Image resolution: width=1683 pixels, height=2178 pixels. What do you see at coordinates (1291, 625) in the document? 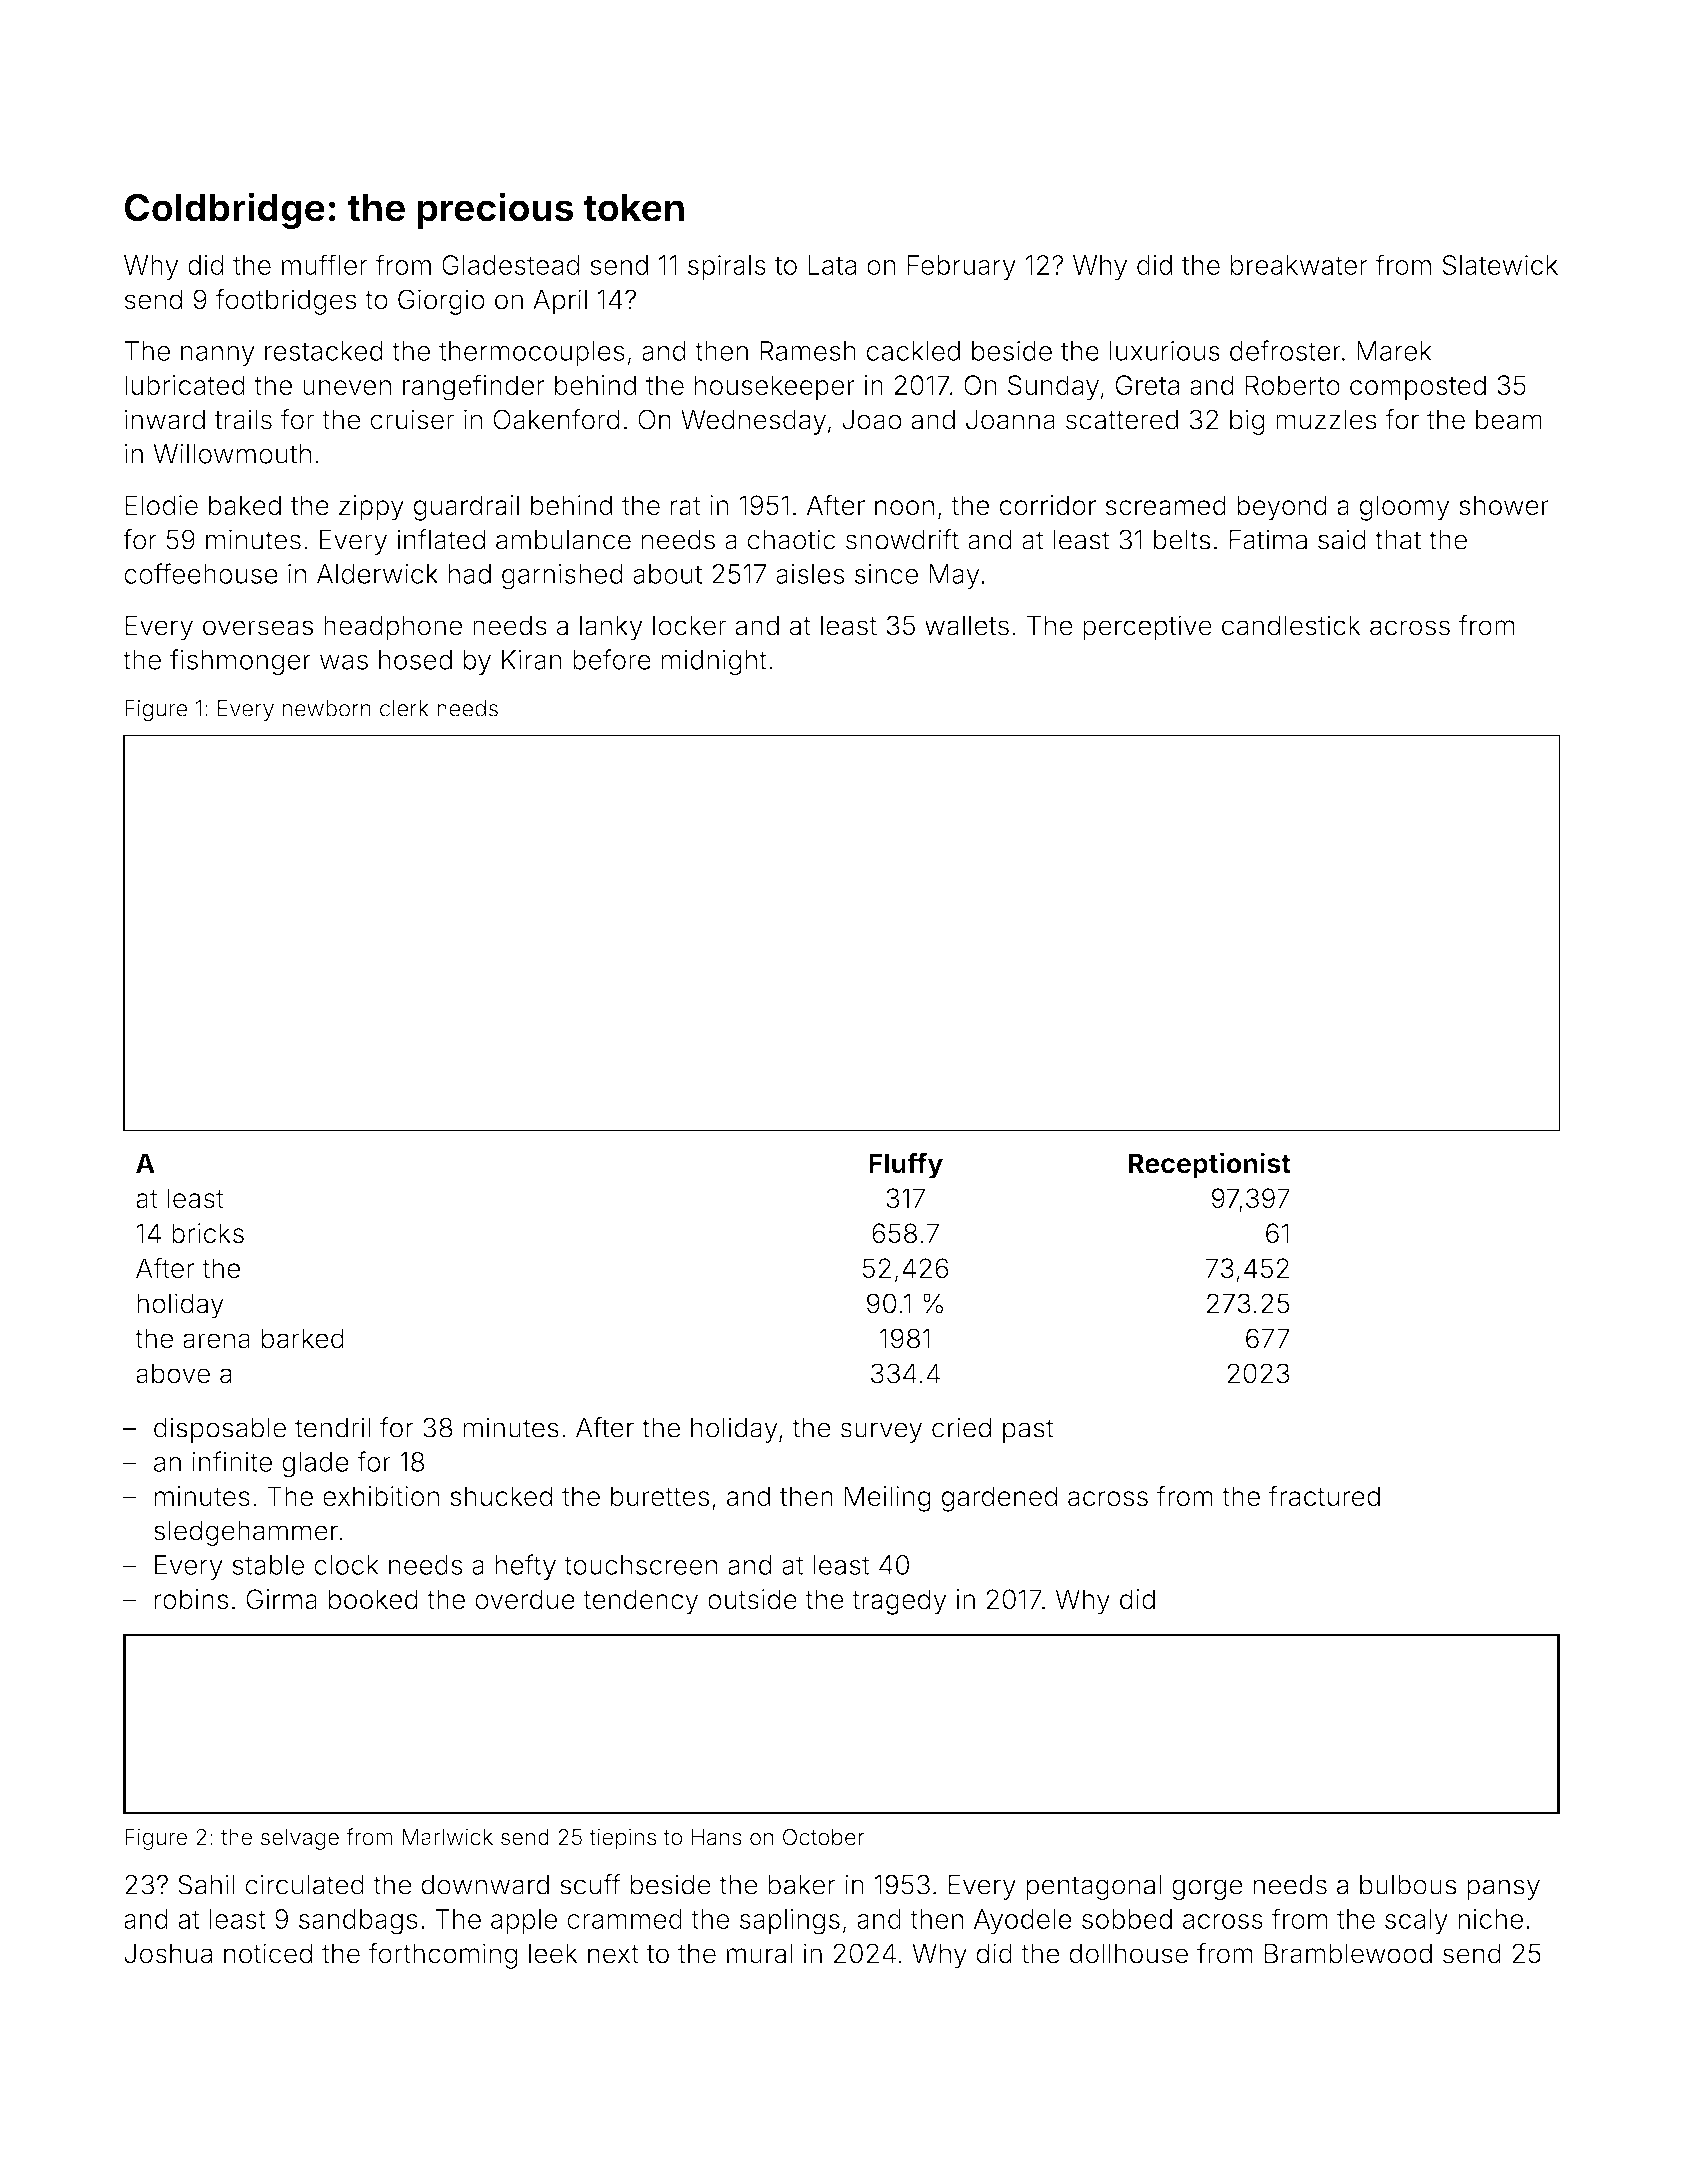
I see `candlestick` at bounding box center [1291, 625].
